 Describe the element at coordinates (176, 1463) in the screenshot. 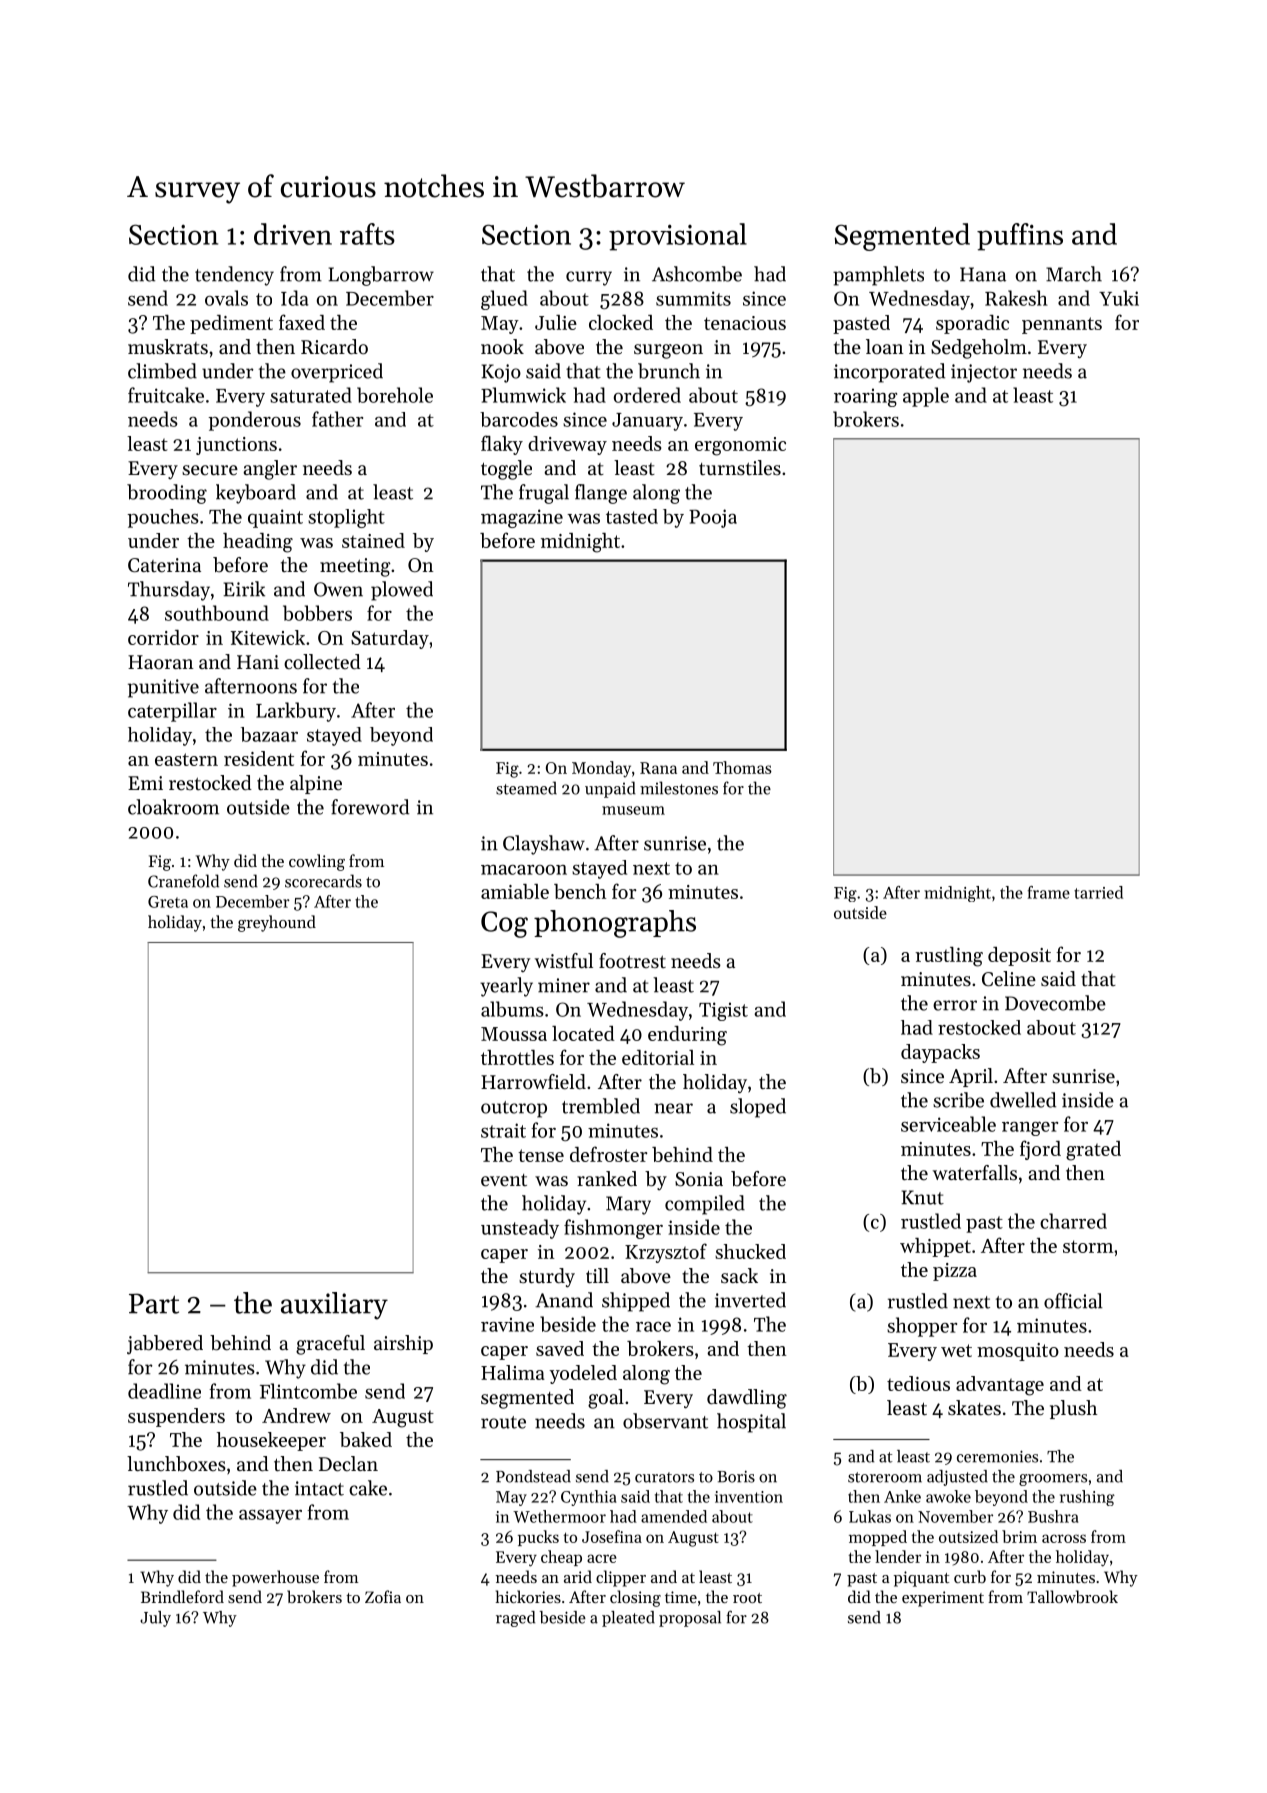

I see `lunchboxes` at that location.
